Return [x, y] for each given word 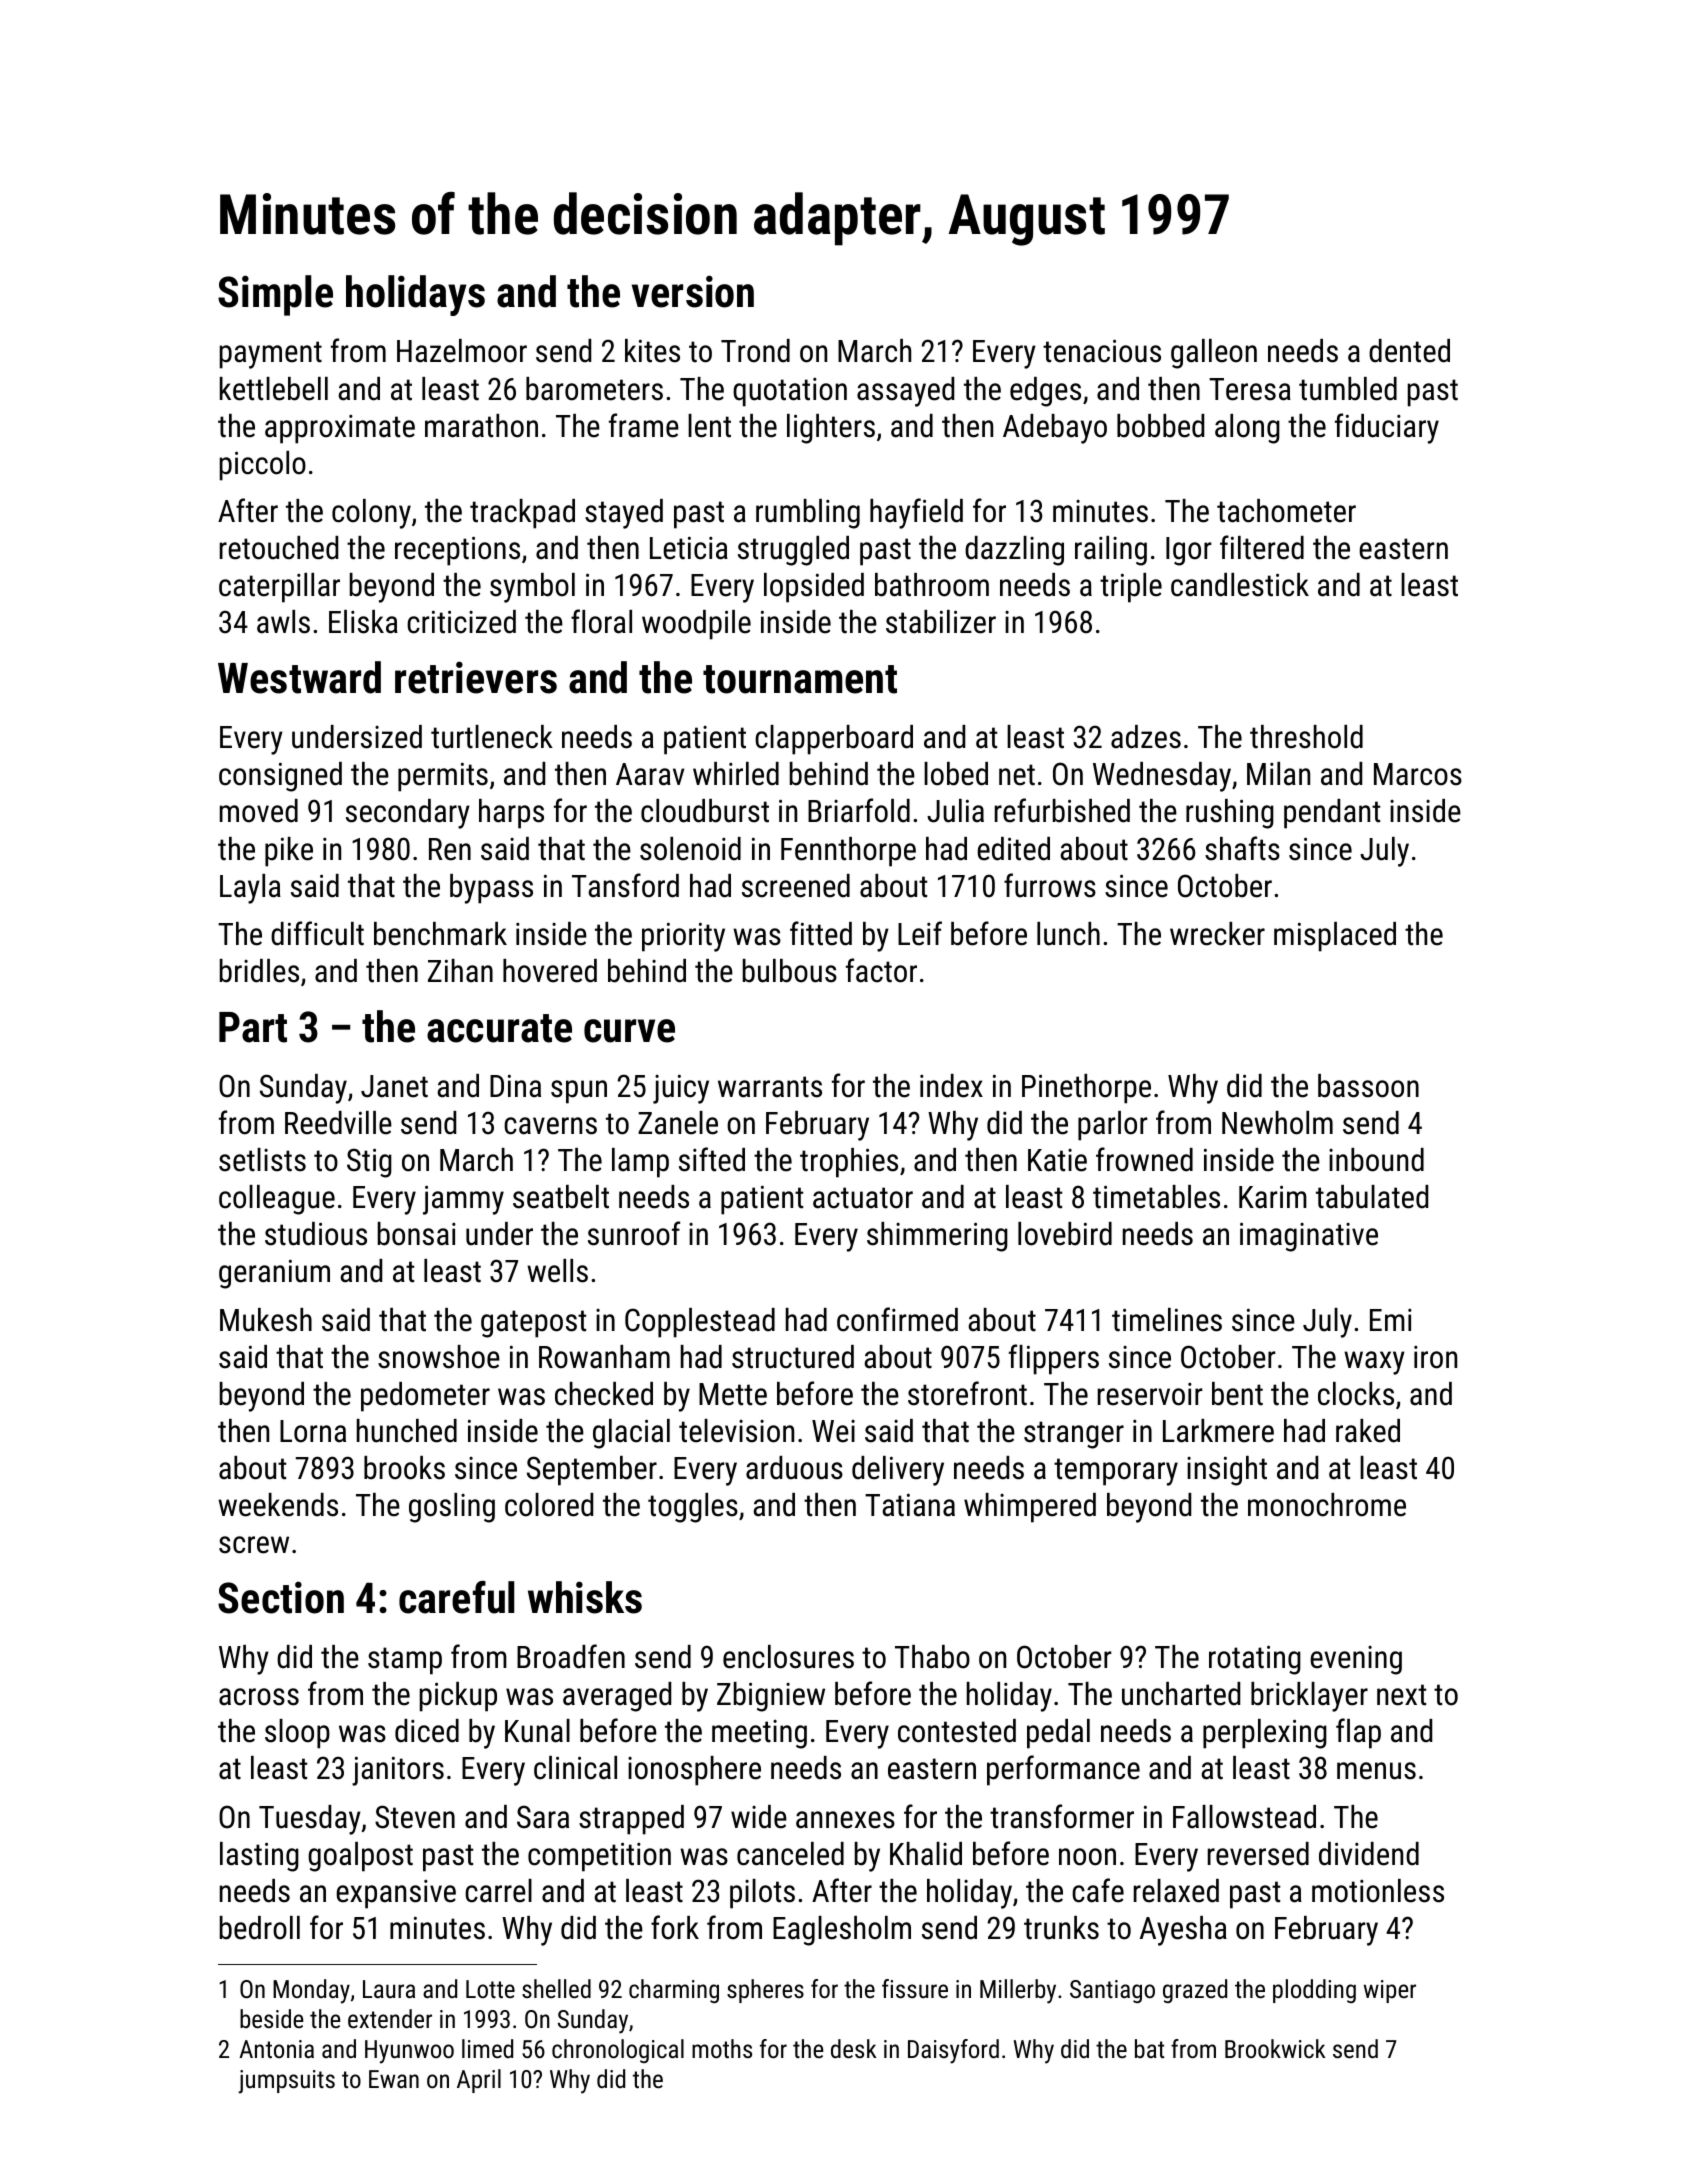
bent [1237, 1394]
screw [254, 1545]
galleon [1214, 354]
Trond [755, 351]
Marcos [1418, 774]
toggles [693, 1508]
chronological [618, 2051]
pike [289, 852]
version [693, 291]
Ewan [394, 2079]
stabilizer [941, 622]
